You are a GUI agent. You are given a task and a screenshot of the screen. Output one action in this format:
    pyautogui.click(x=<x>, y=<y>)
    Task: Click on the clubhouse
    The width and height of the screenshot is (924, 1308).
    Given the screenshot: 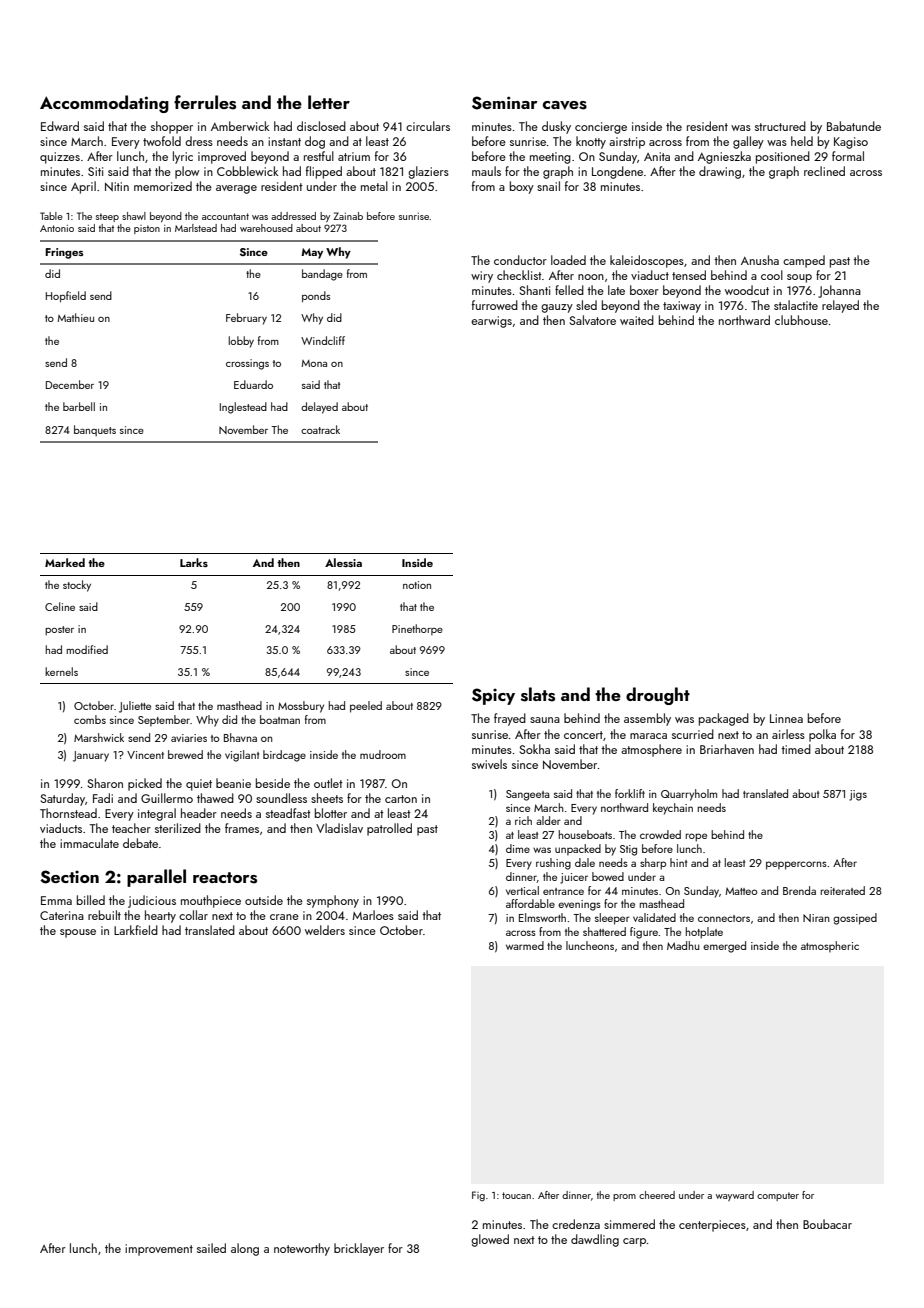 What is the action you would take?
    pyautogui.click(x=801, y=320)
